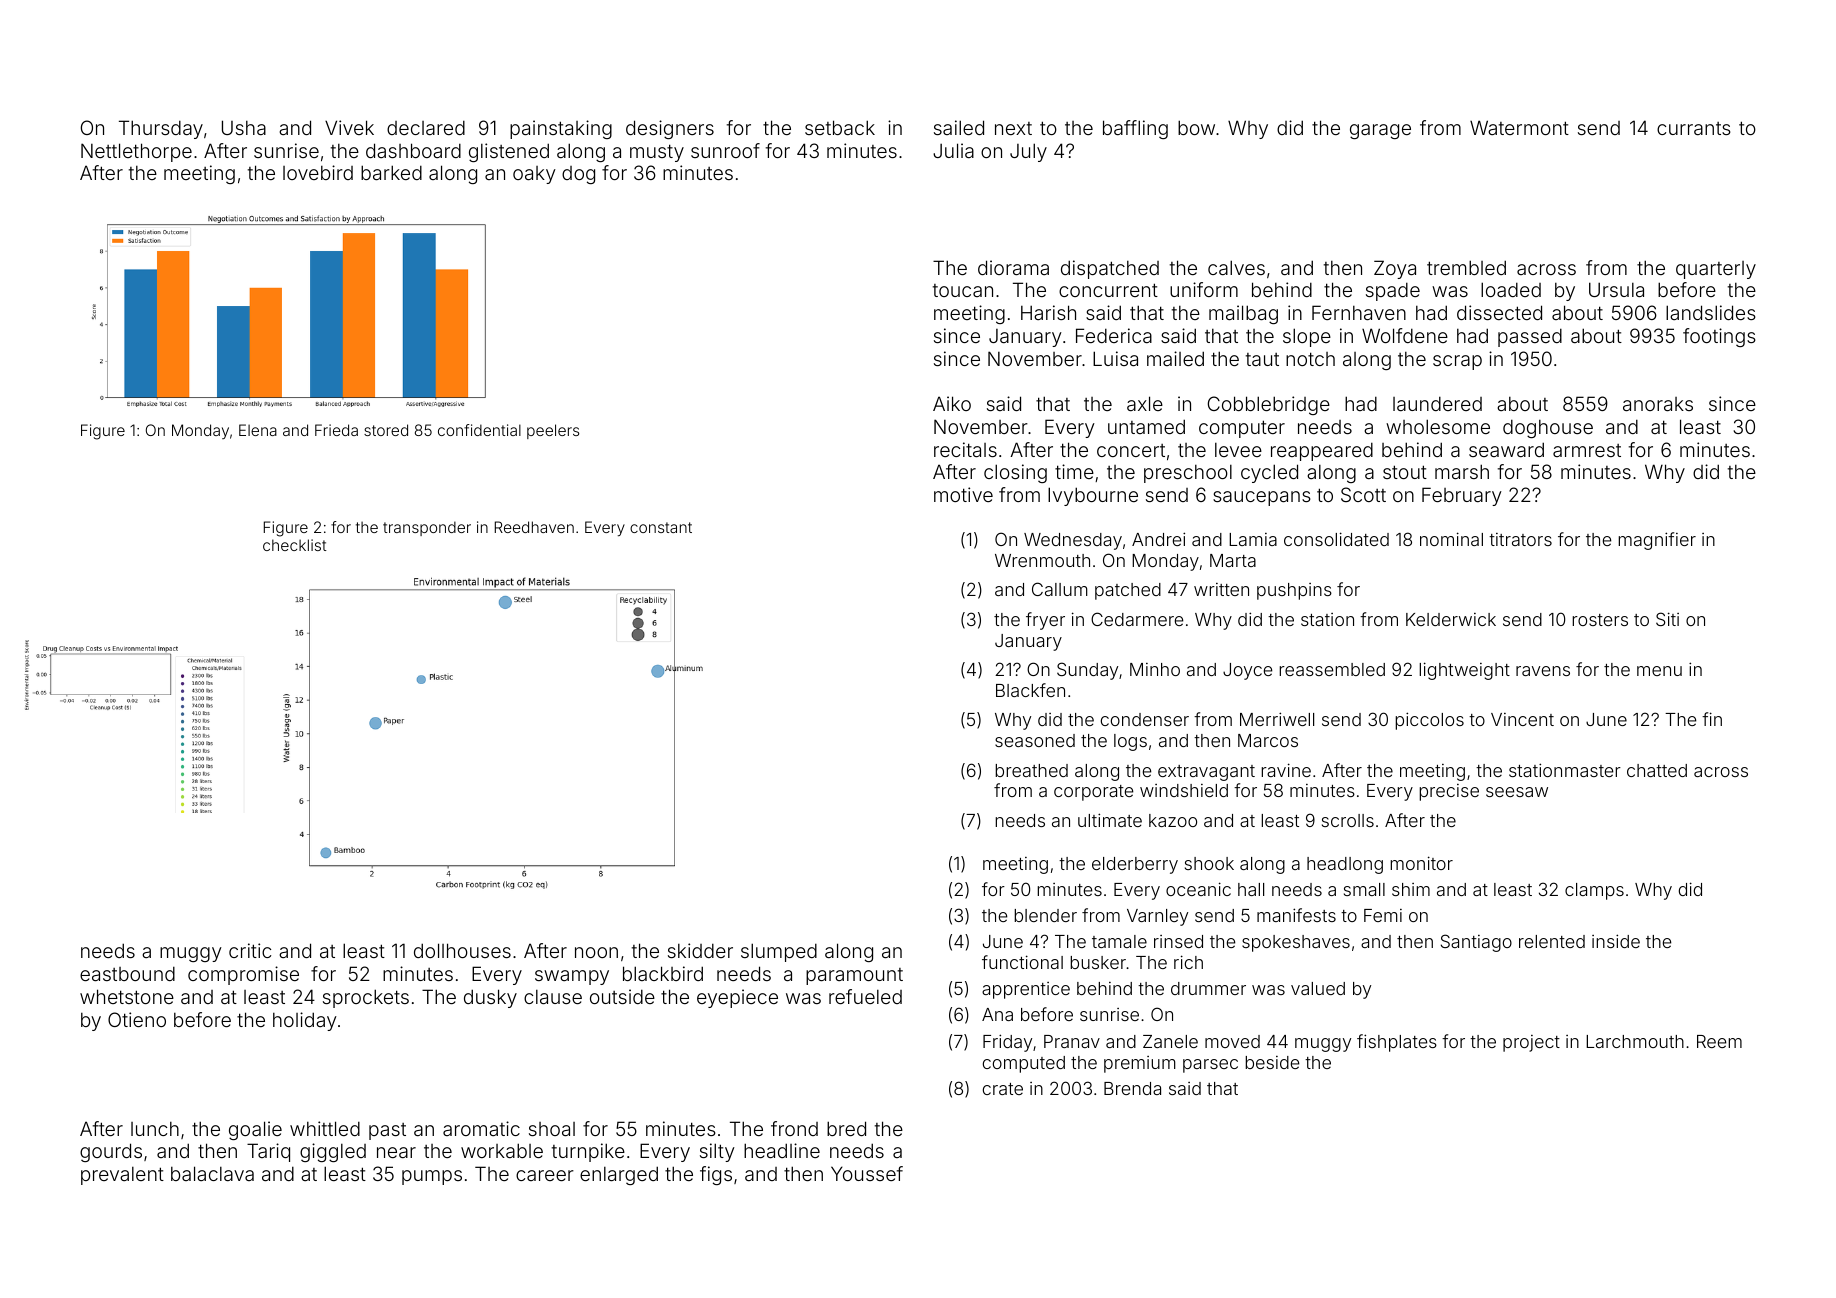 The width and height of the image is (1836, 1298). I want to click on relented, so click(1552, 941).
